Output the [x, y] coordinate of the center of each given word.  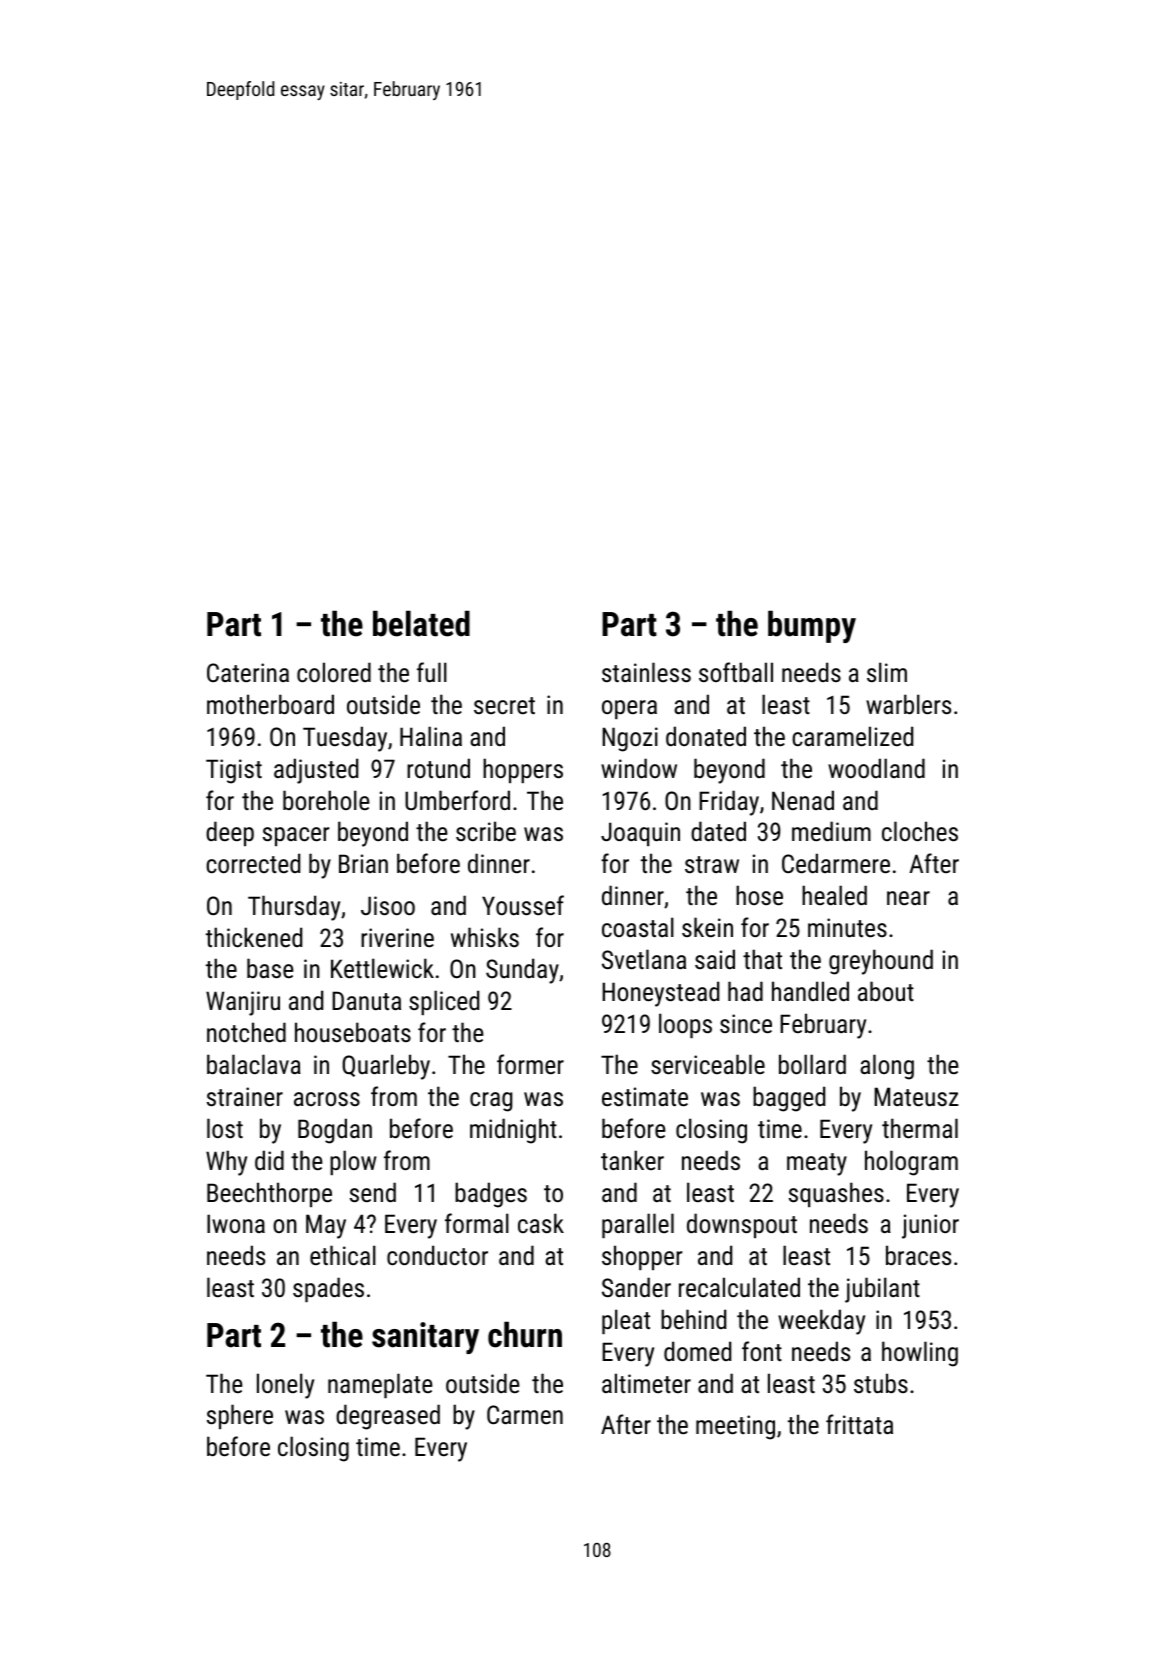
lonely [285, 1386]
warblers [908, 704]
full [432, 672]
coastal [638, 927]
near [908, 898]
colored [334, 672]
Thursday [294, 908]
